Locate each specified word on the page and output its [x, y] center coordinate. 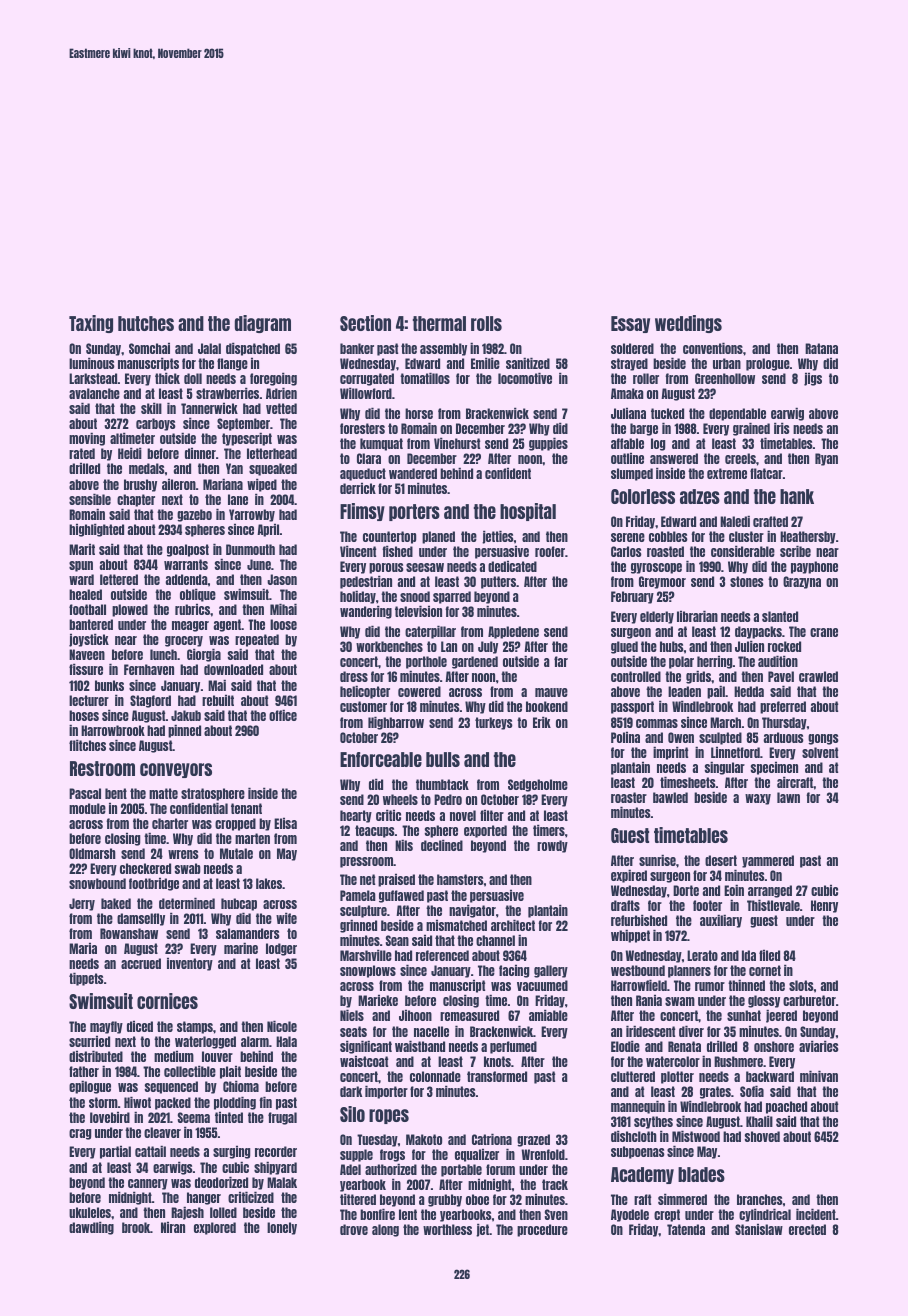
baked [116, 903]
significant [366, 1047]
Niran [173, 1227]
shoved [762, 1136]
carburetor [809, 1000]
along [385, 1230]
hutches [146, 323]
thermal [439, 323]
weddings [688, 324]
